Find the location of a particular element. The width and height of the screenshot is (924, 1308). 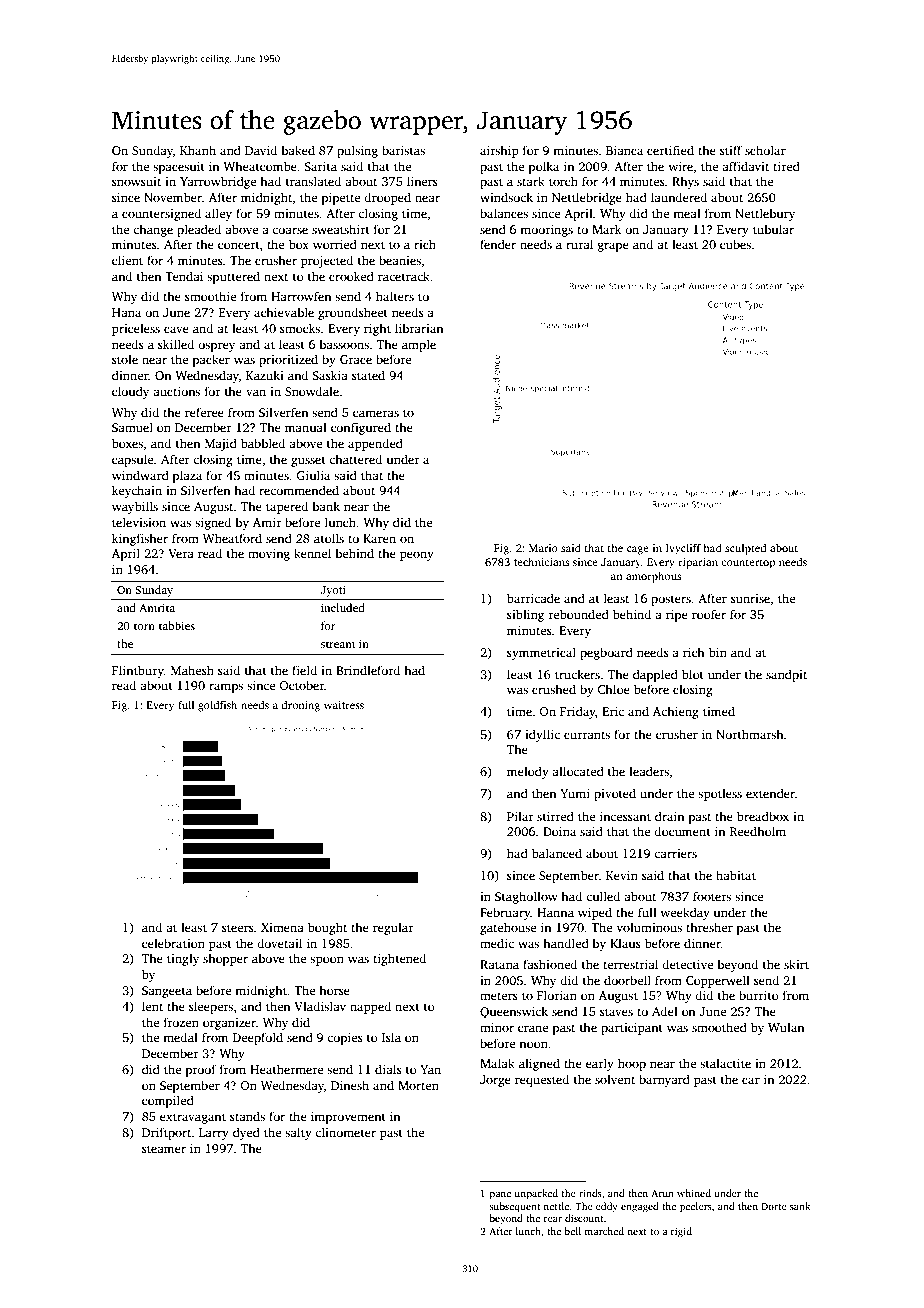

Sangeeta is located at coordinates (167, 992).
